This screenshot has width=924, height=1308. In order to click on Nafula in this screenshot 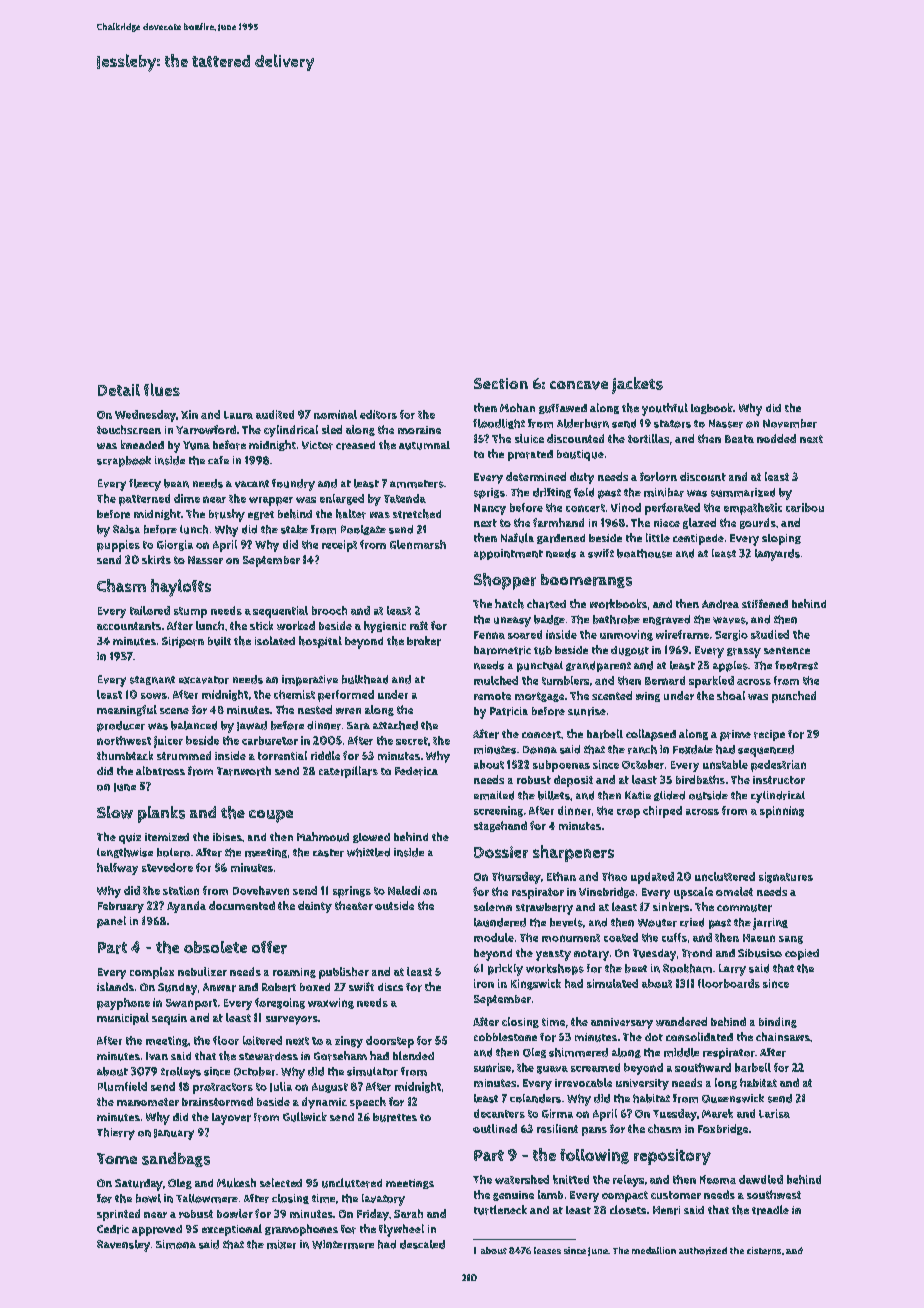, I will do `click(517, 538)`.
